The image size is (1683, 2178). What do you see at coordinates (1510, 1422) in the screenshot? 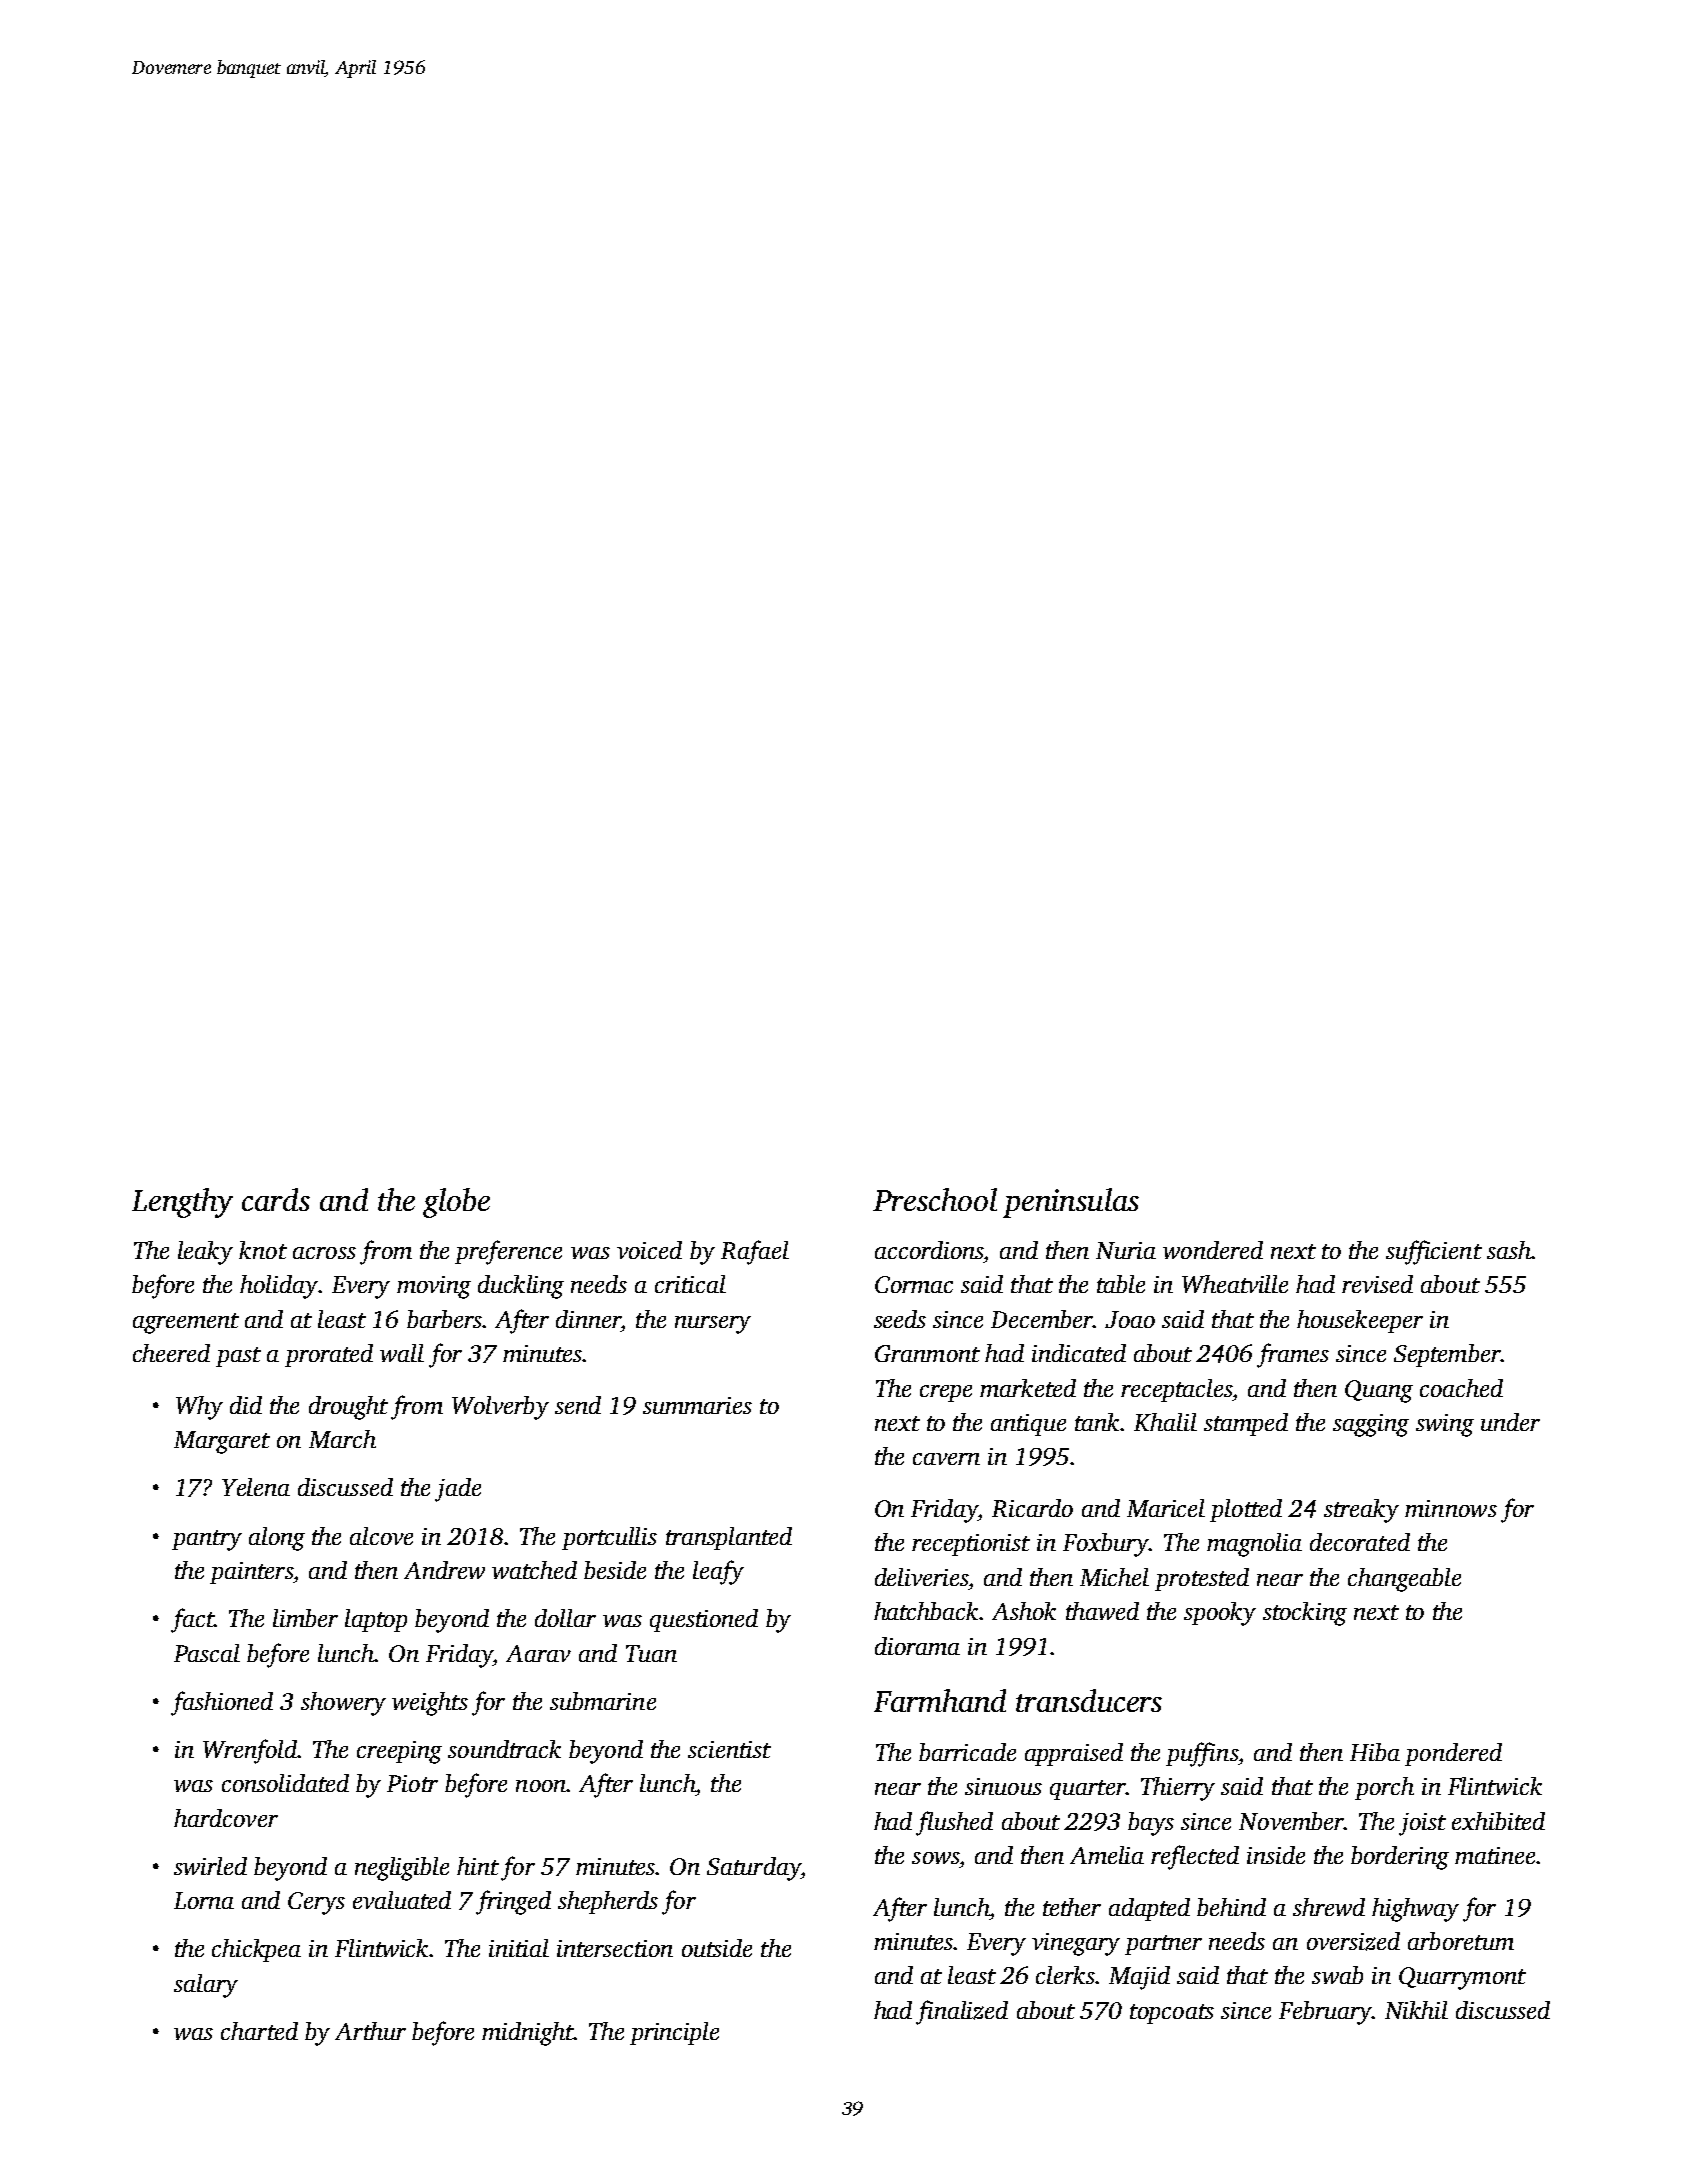
I see `under` at bounding box center [1510, 1422].
